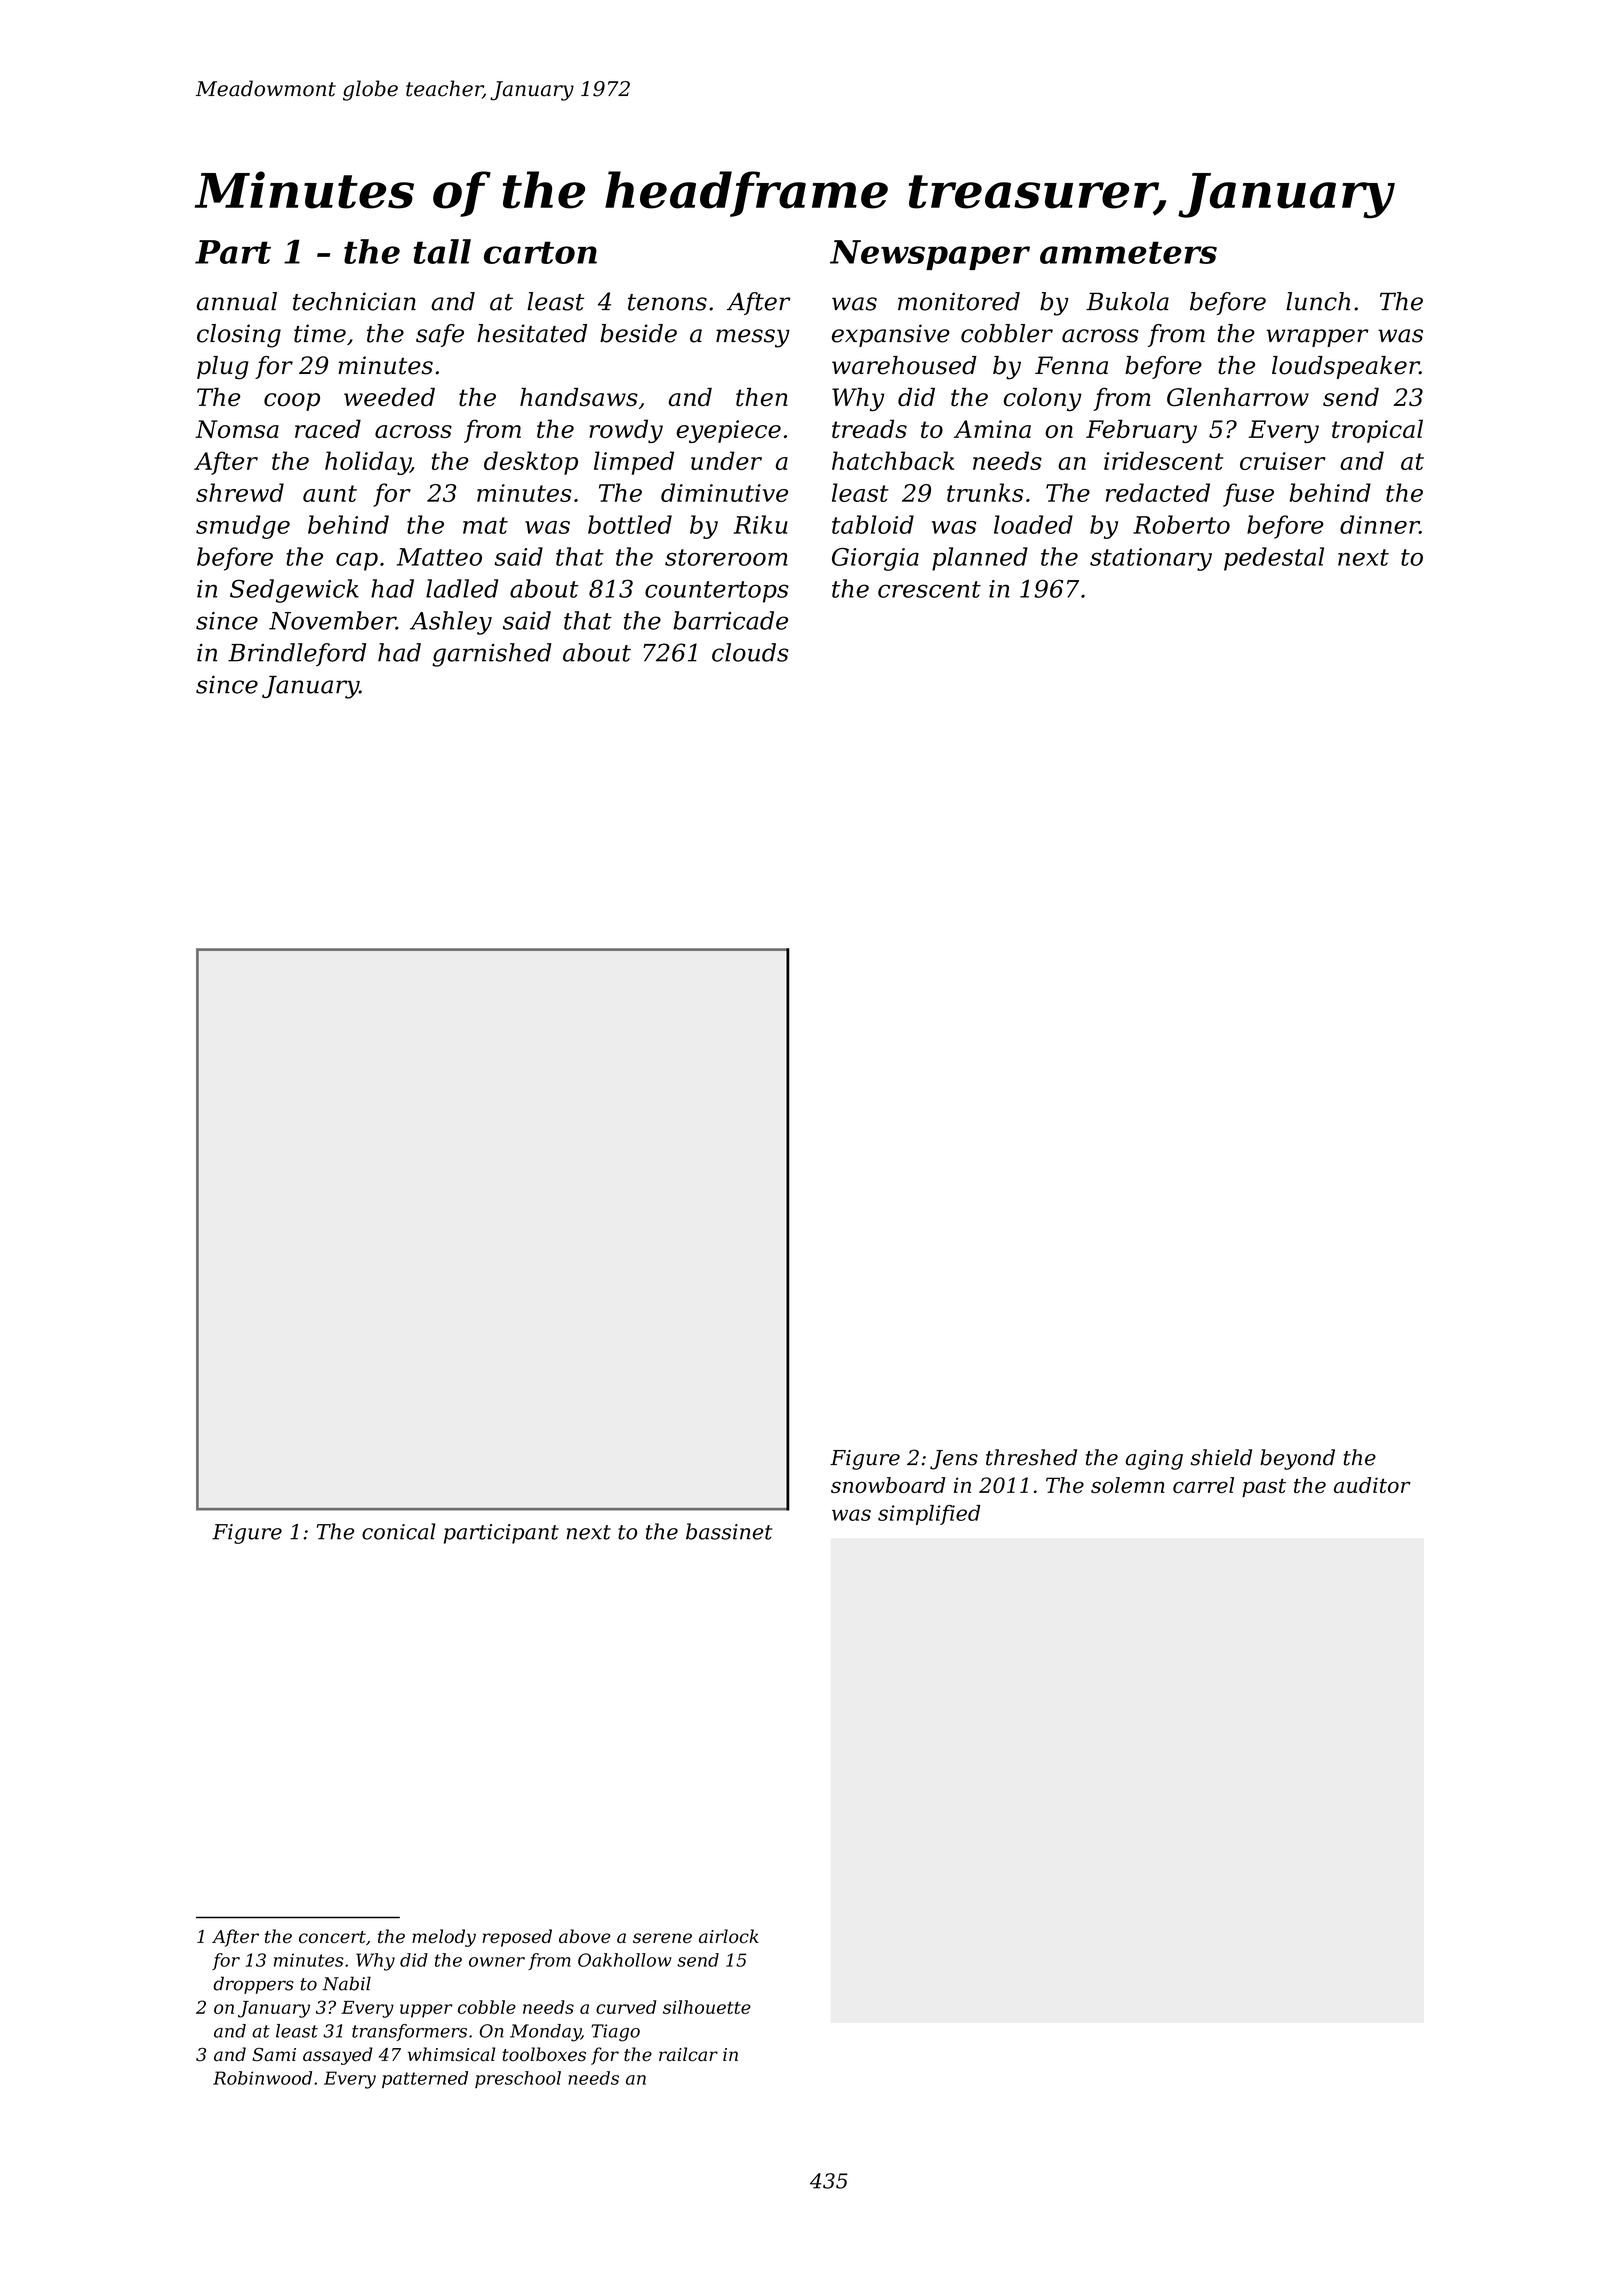  I want to click on Matteo, so click(439, 557).
